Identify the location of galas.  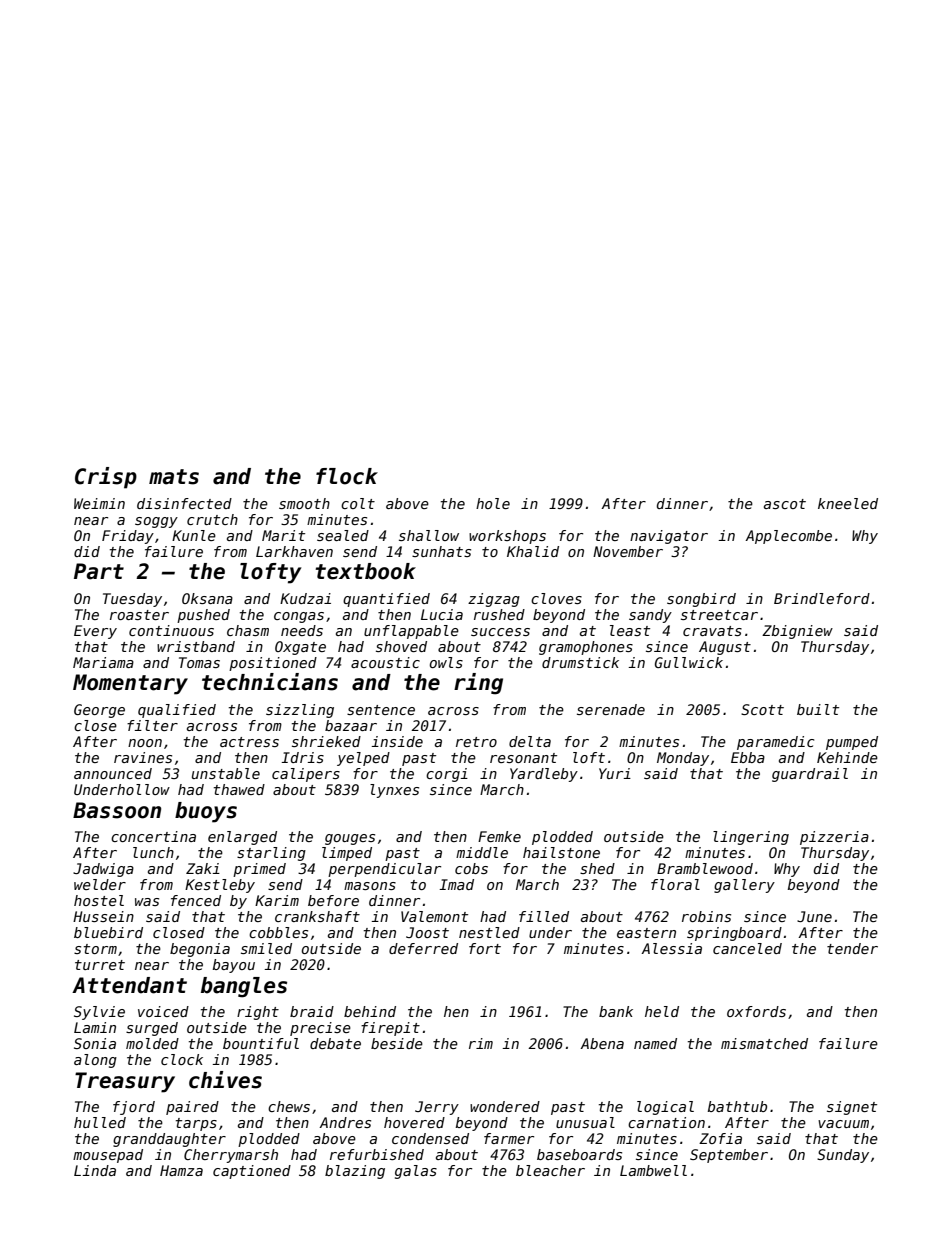
(416, 1172).
